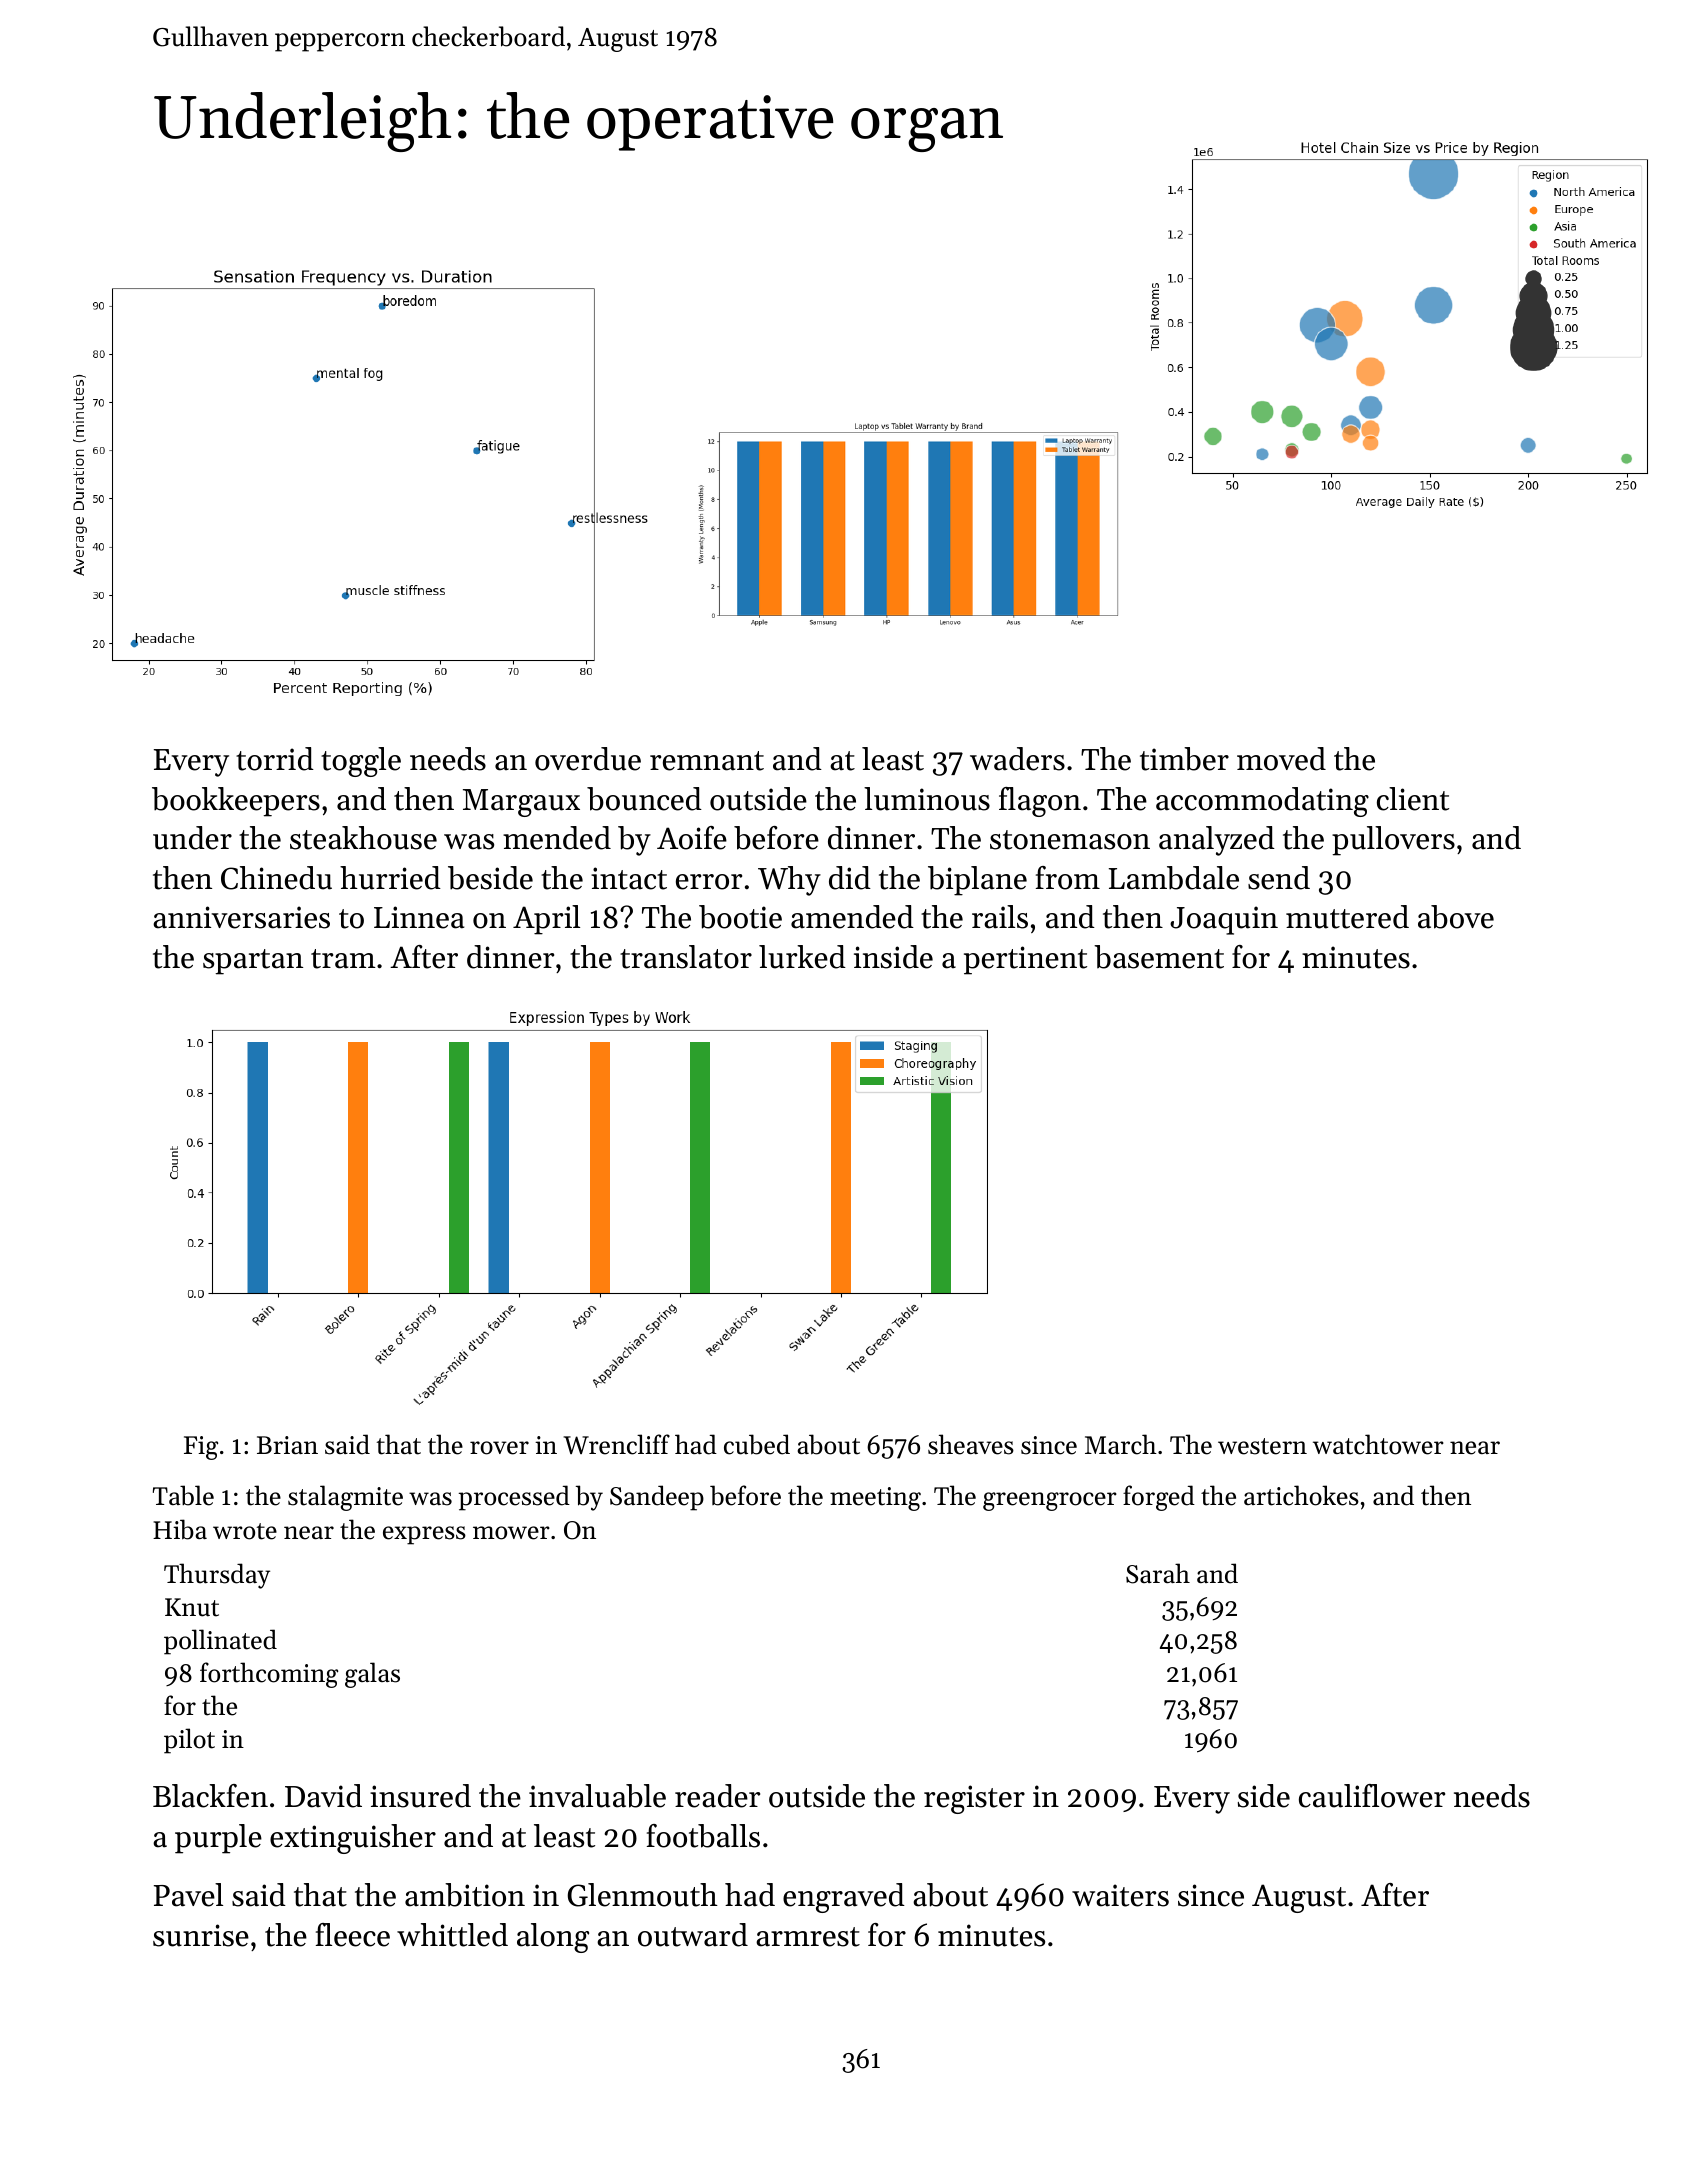  I want to click on above, so click(1456, 917).
